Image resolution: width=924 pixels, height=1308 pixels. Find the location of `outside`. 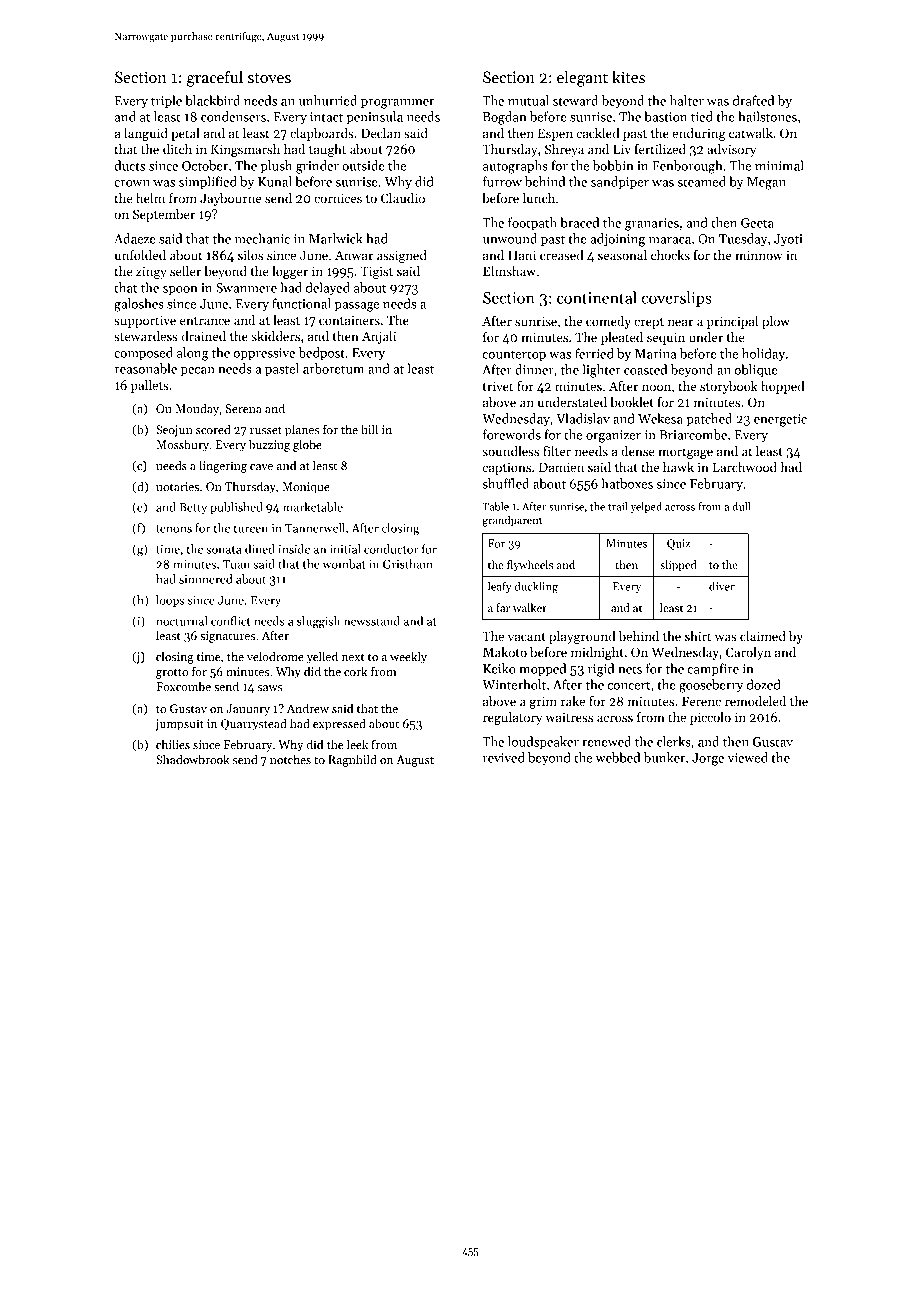

outside is located at coordinates (363, 165).
